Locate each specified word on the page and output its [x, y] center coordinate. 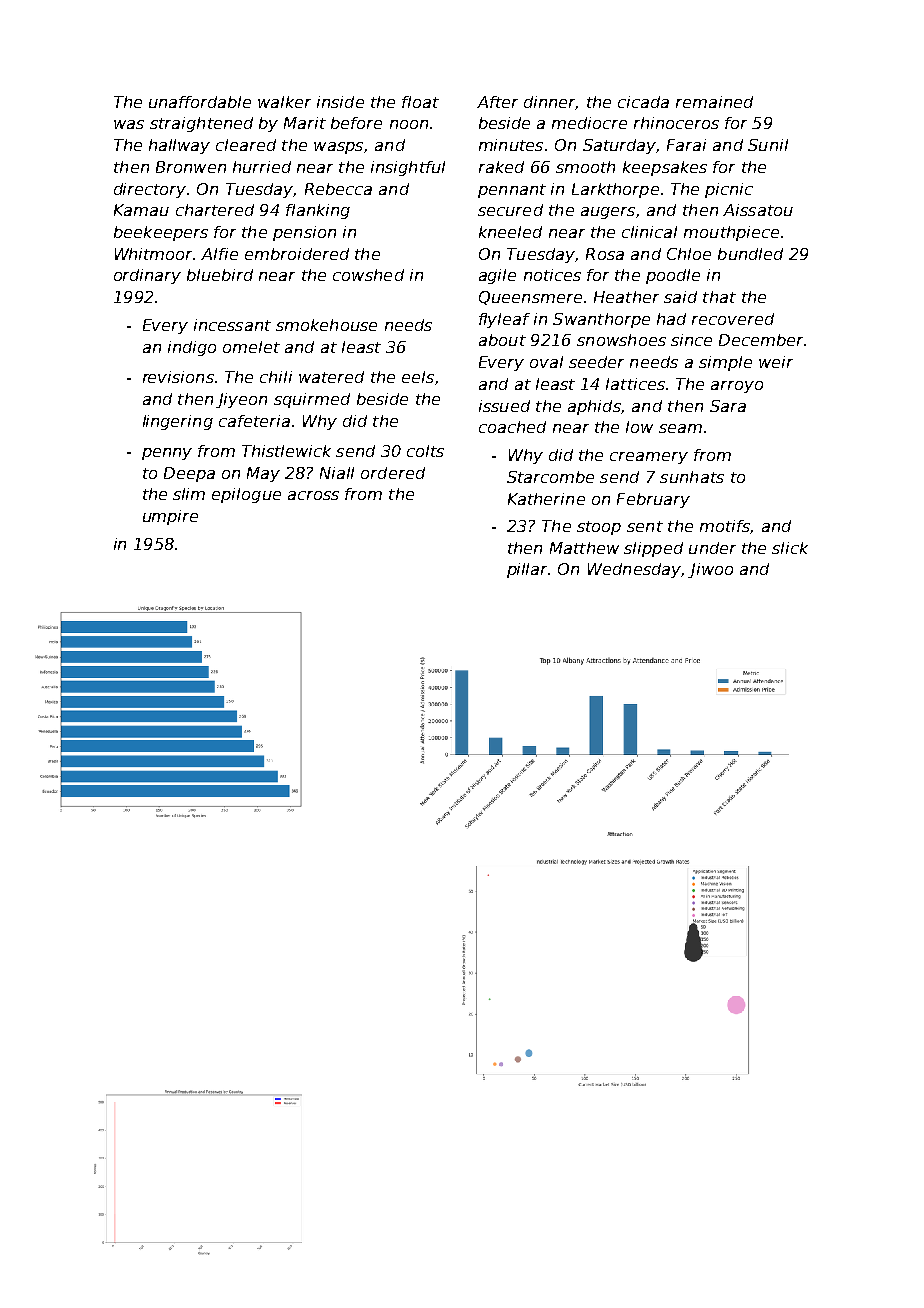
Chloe [689, 254]
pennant [512, 191]
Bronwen [191, 167]
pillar [527, 570]
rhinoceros [676, 123]
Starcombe [550, 477]
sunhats [692, 477]
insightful [408, 168]
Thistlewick [286, 451]
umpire [170, 517]
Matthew [584, 548]
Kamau [141, 210]
